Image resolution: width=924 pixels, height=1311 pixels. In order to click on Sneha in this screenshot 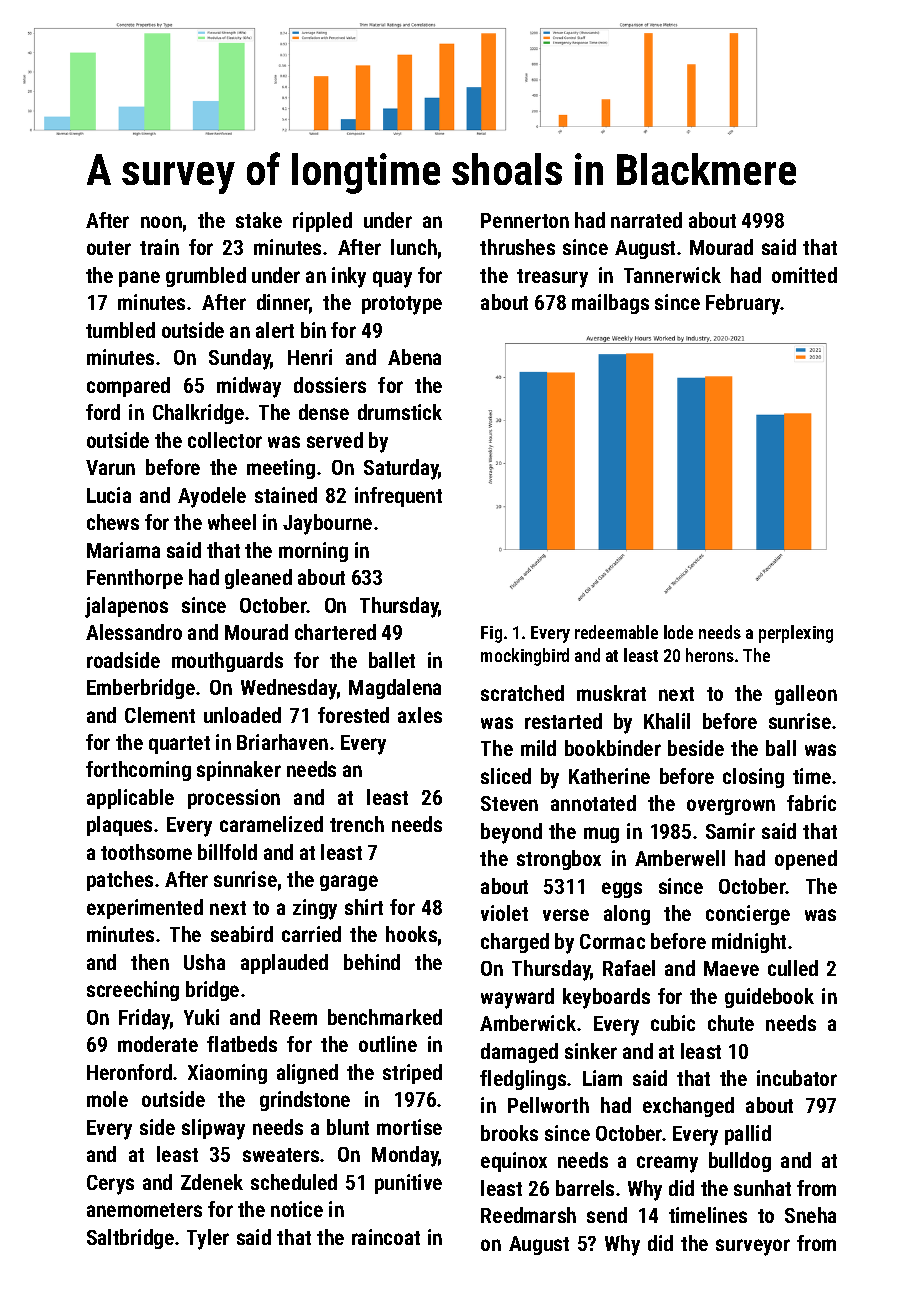, I will do `click(810, 1215)`.
